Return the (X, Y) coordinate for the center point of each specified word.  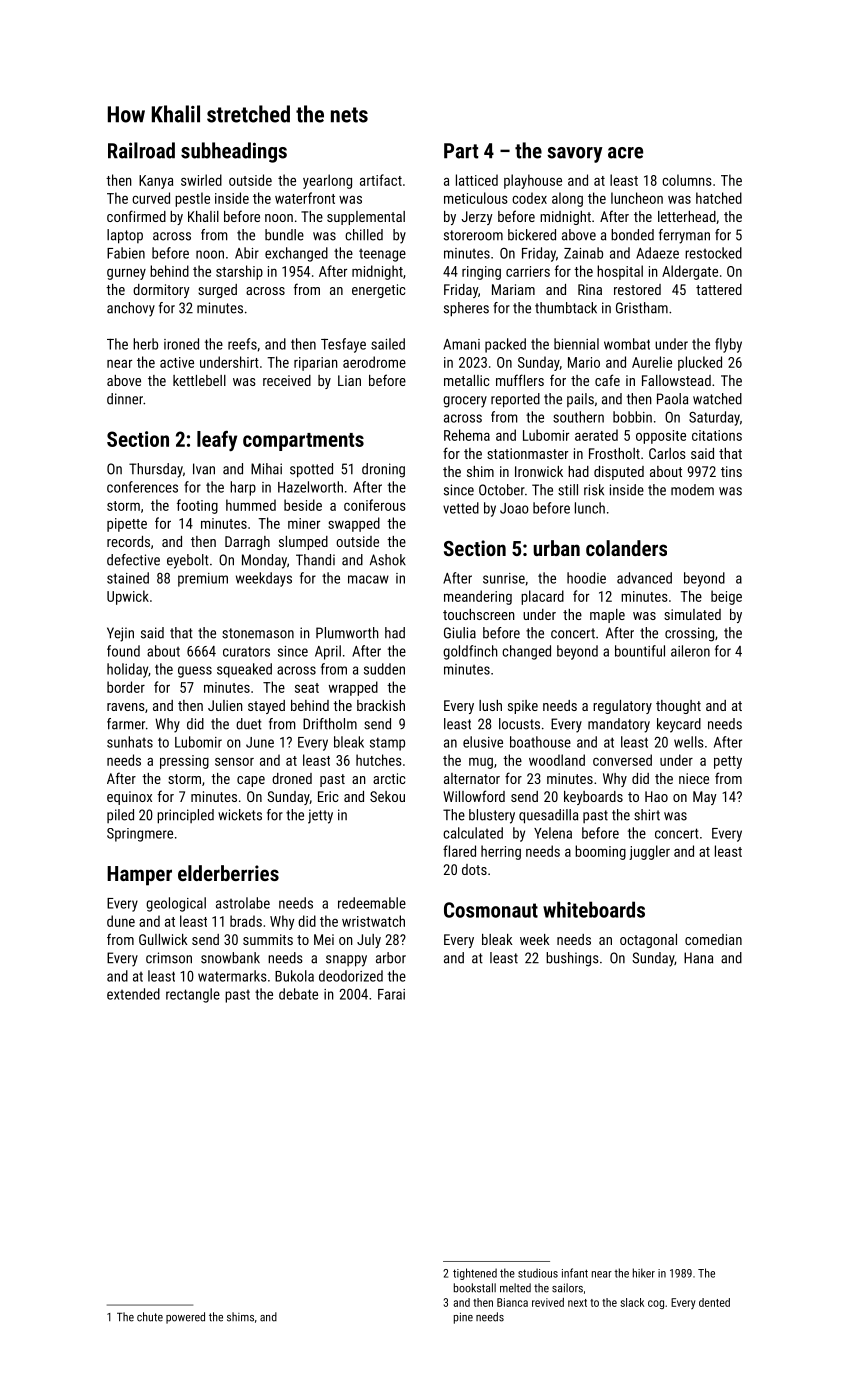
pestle (192, 199)
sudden (384, 669)
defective (133, 560)
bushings (572, 959)
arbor (391, 958)
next (577, 1303)
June (260, 742)
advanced (644, 578)
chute (150, 1317)
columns (687, 180)
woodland (557, 760)
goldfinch (470, 652)
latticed (477, 180)
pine (463, 1318)
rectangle (193, 995)
